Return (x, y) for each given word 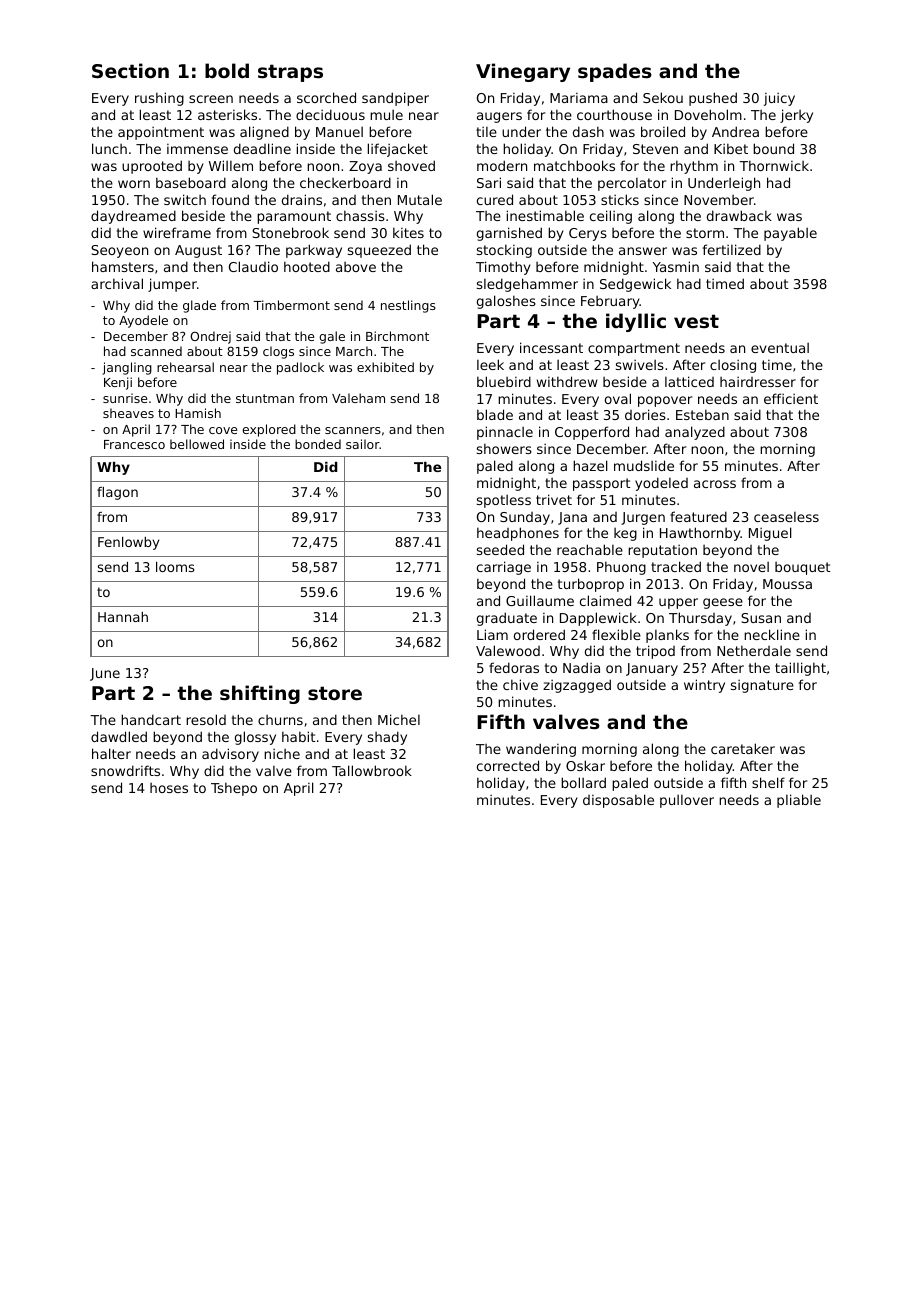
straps (290, 73)
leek (490, 364)
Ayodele (143, 321)
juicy (779, 99)
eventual (780, 348)
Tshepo (234, 789)
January (652, 669)
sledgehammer (527, 285)
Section (130, 70)
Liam (492, 634)
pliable (799, 801)
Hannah (123, 617)
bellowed (197, 444)
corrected (508, 765)
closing (733, 366)
